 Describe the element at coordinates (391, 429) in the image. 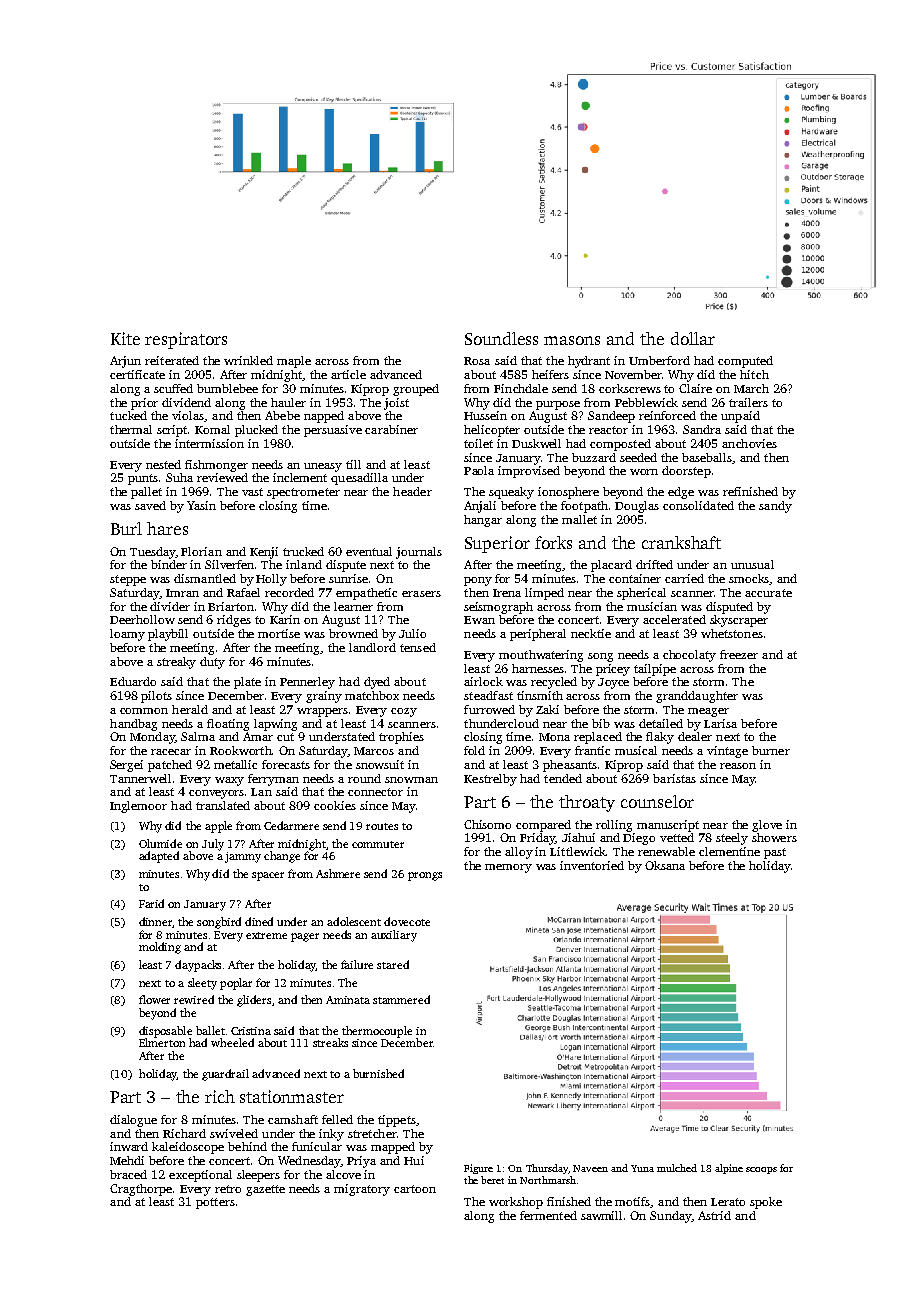

I see `carabiner` at that location.
